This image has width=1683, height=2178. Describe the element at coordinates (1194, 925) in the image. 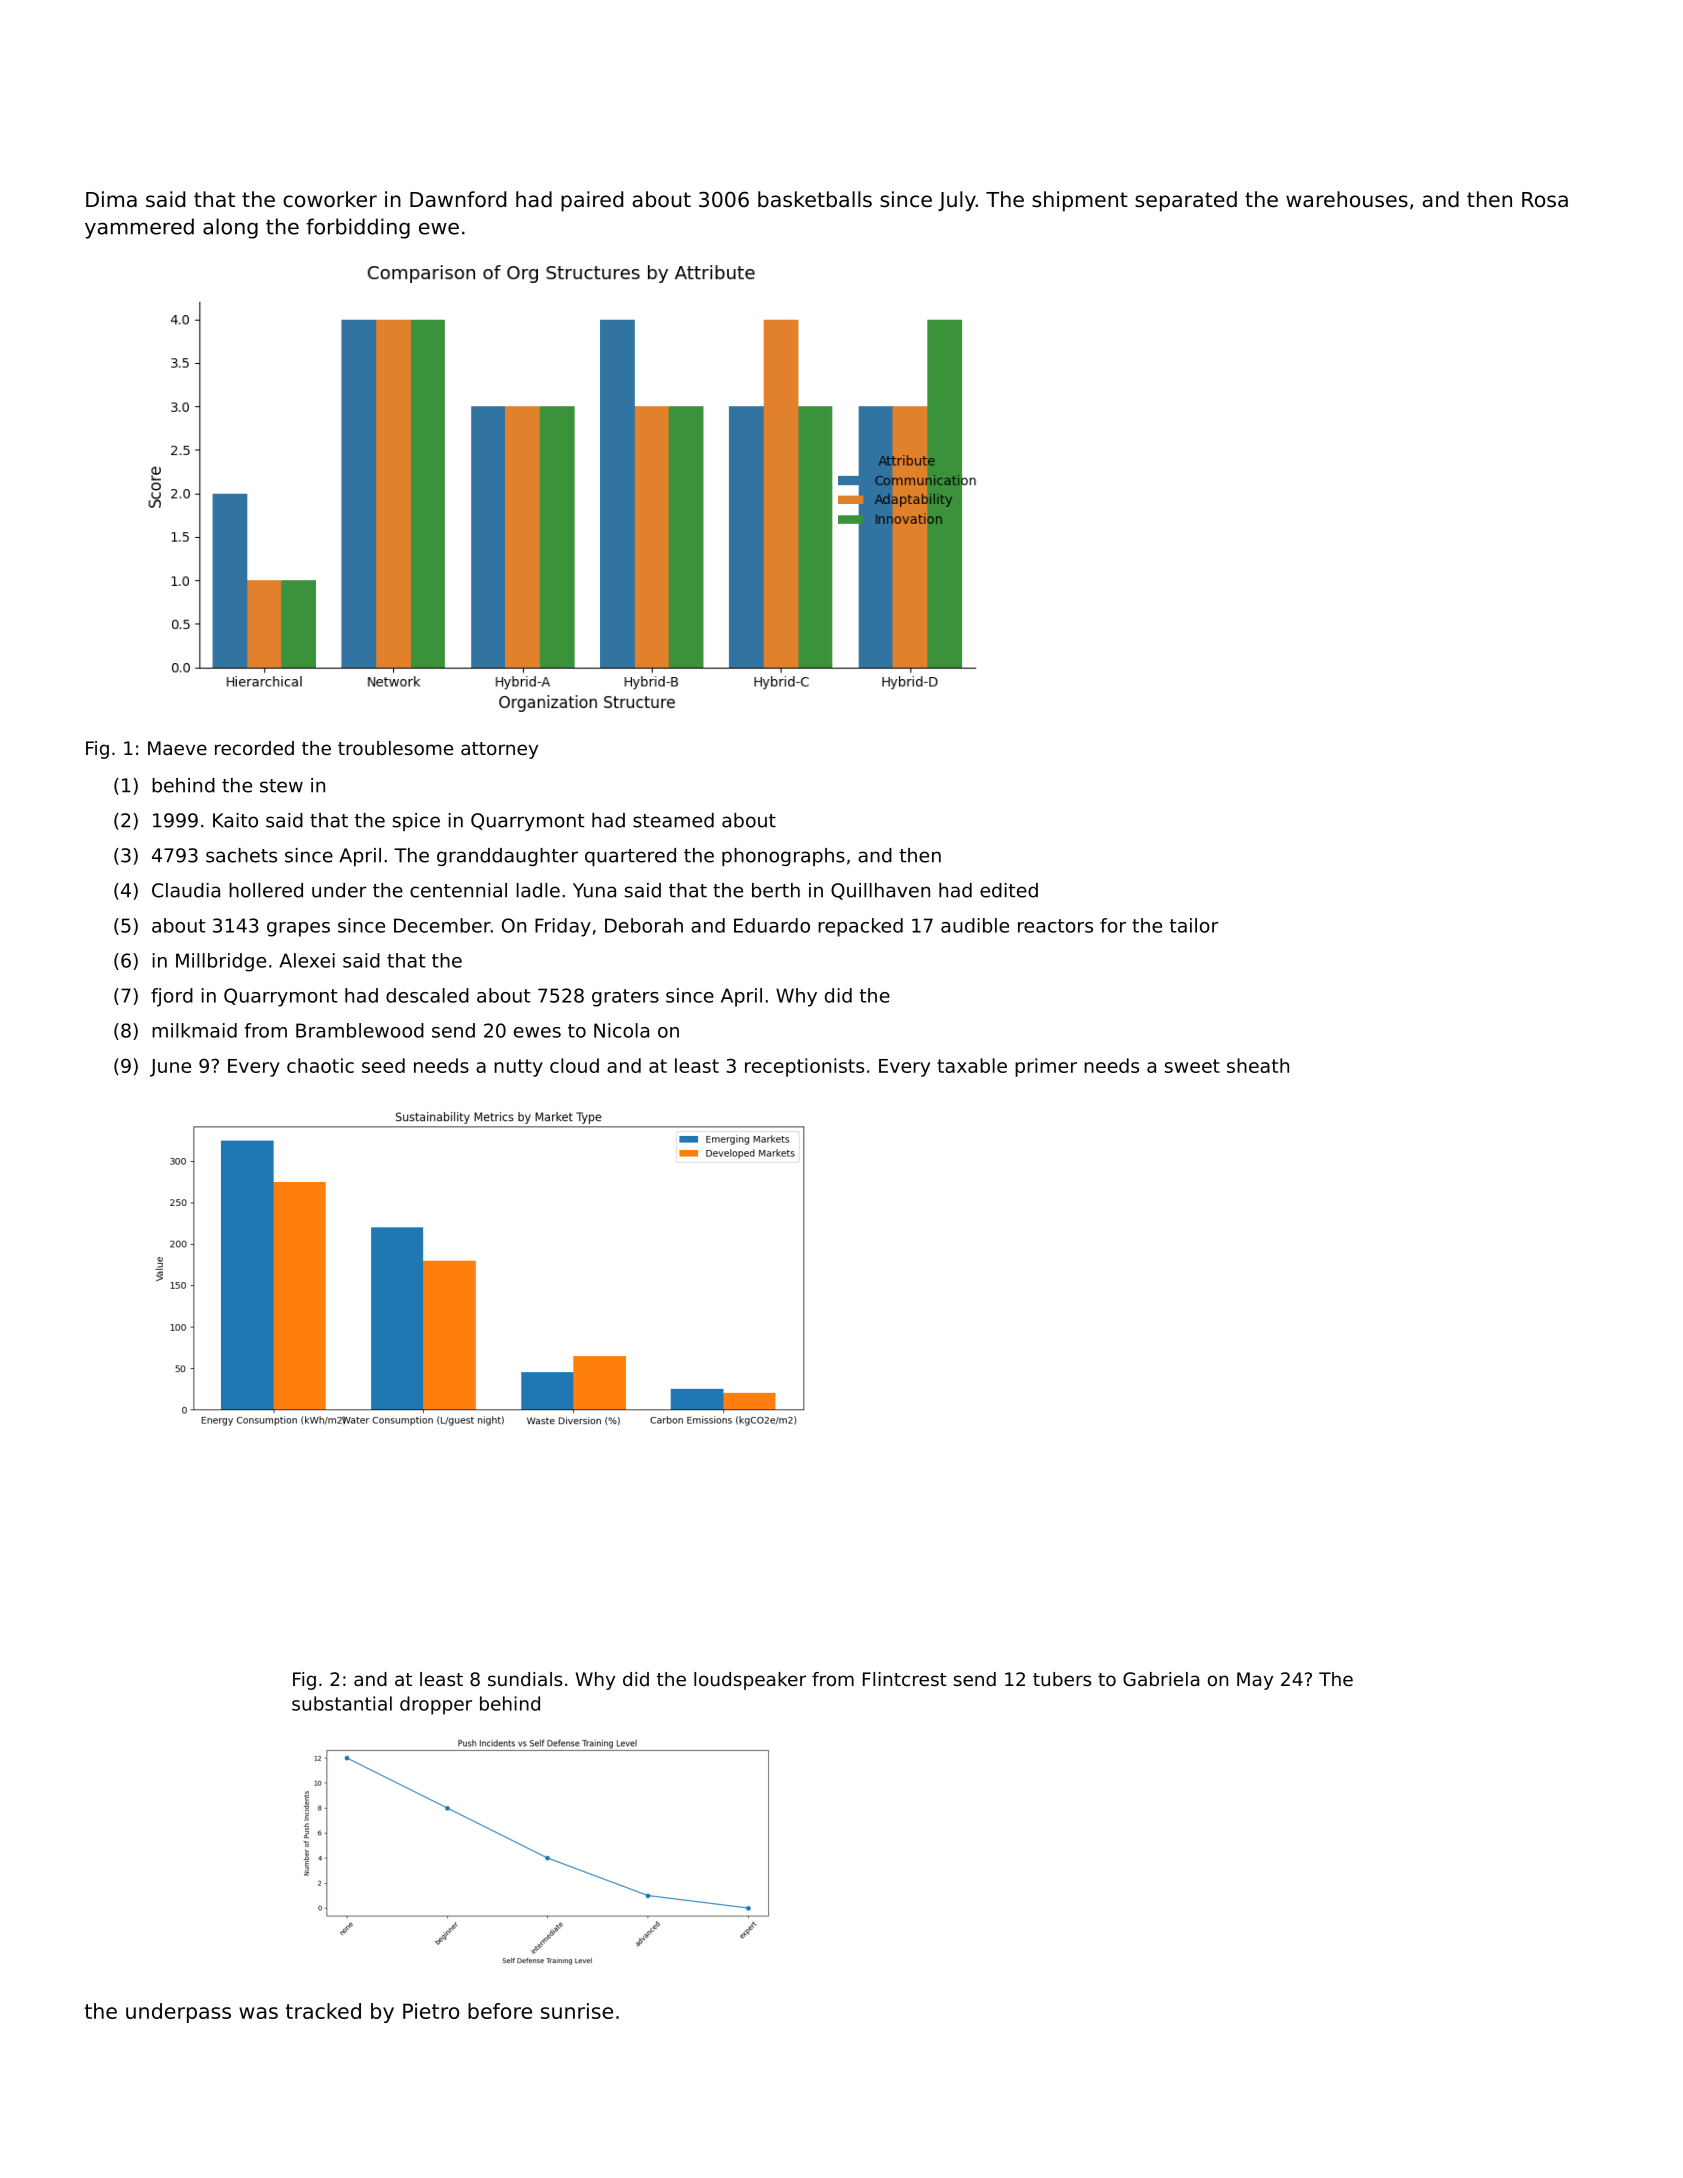

I see `tailor` at that location.
